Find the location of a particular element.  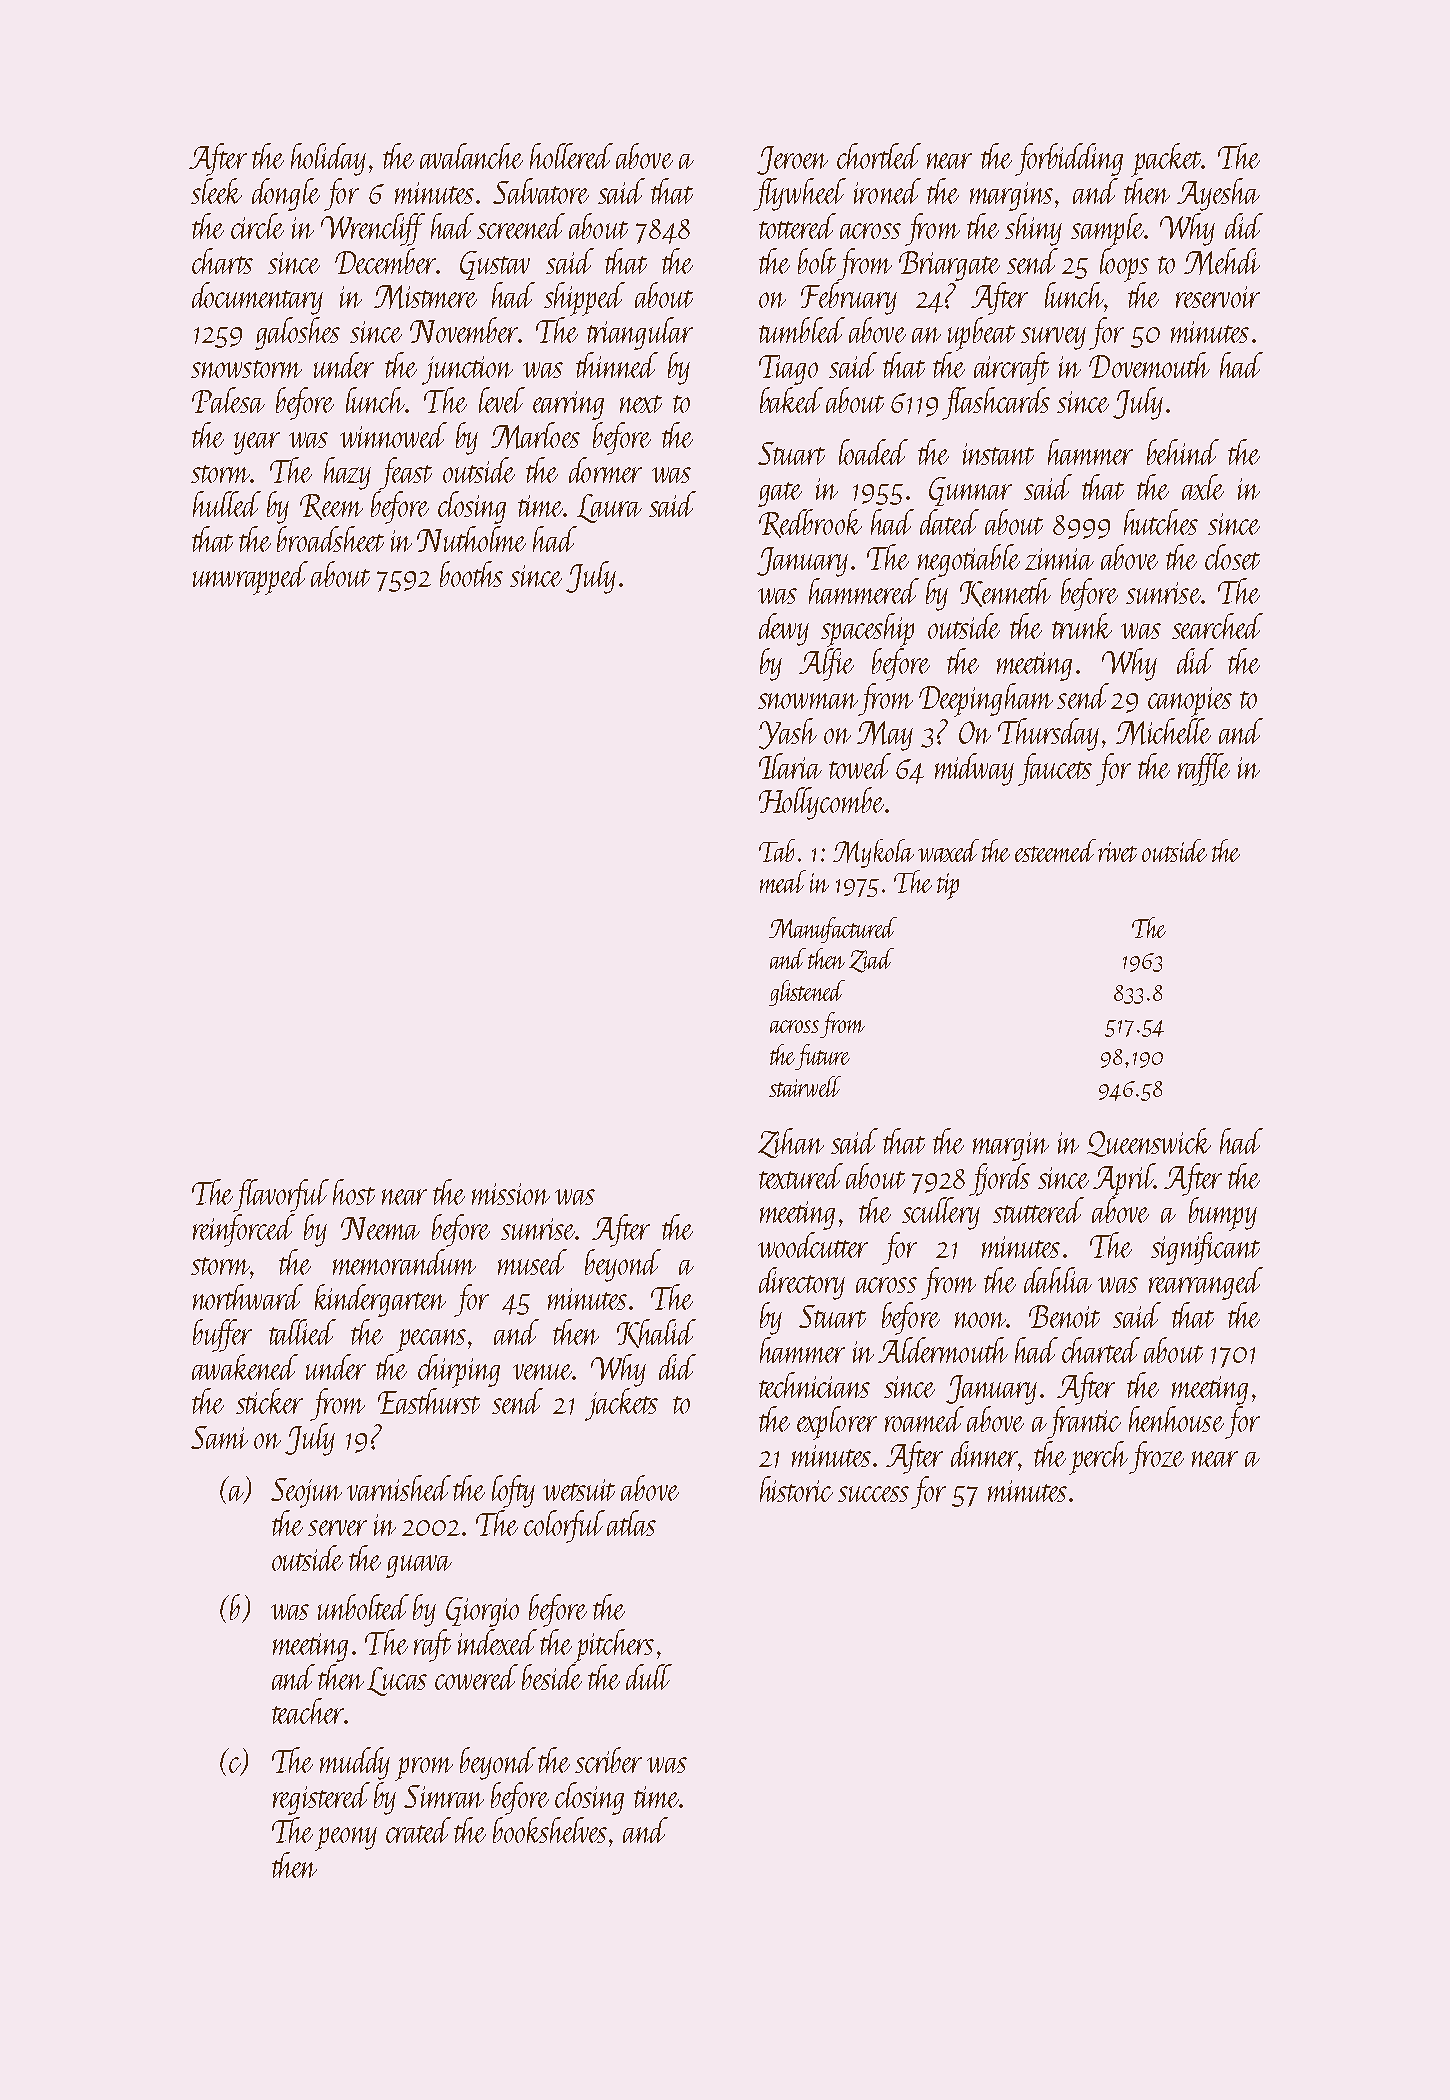

scriber is located at coordinates (608, 1760).
